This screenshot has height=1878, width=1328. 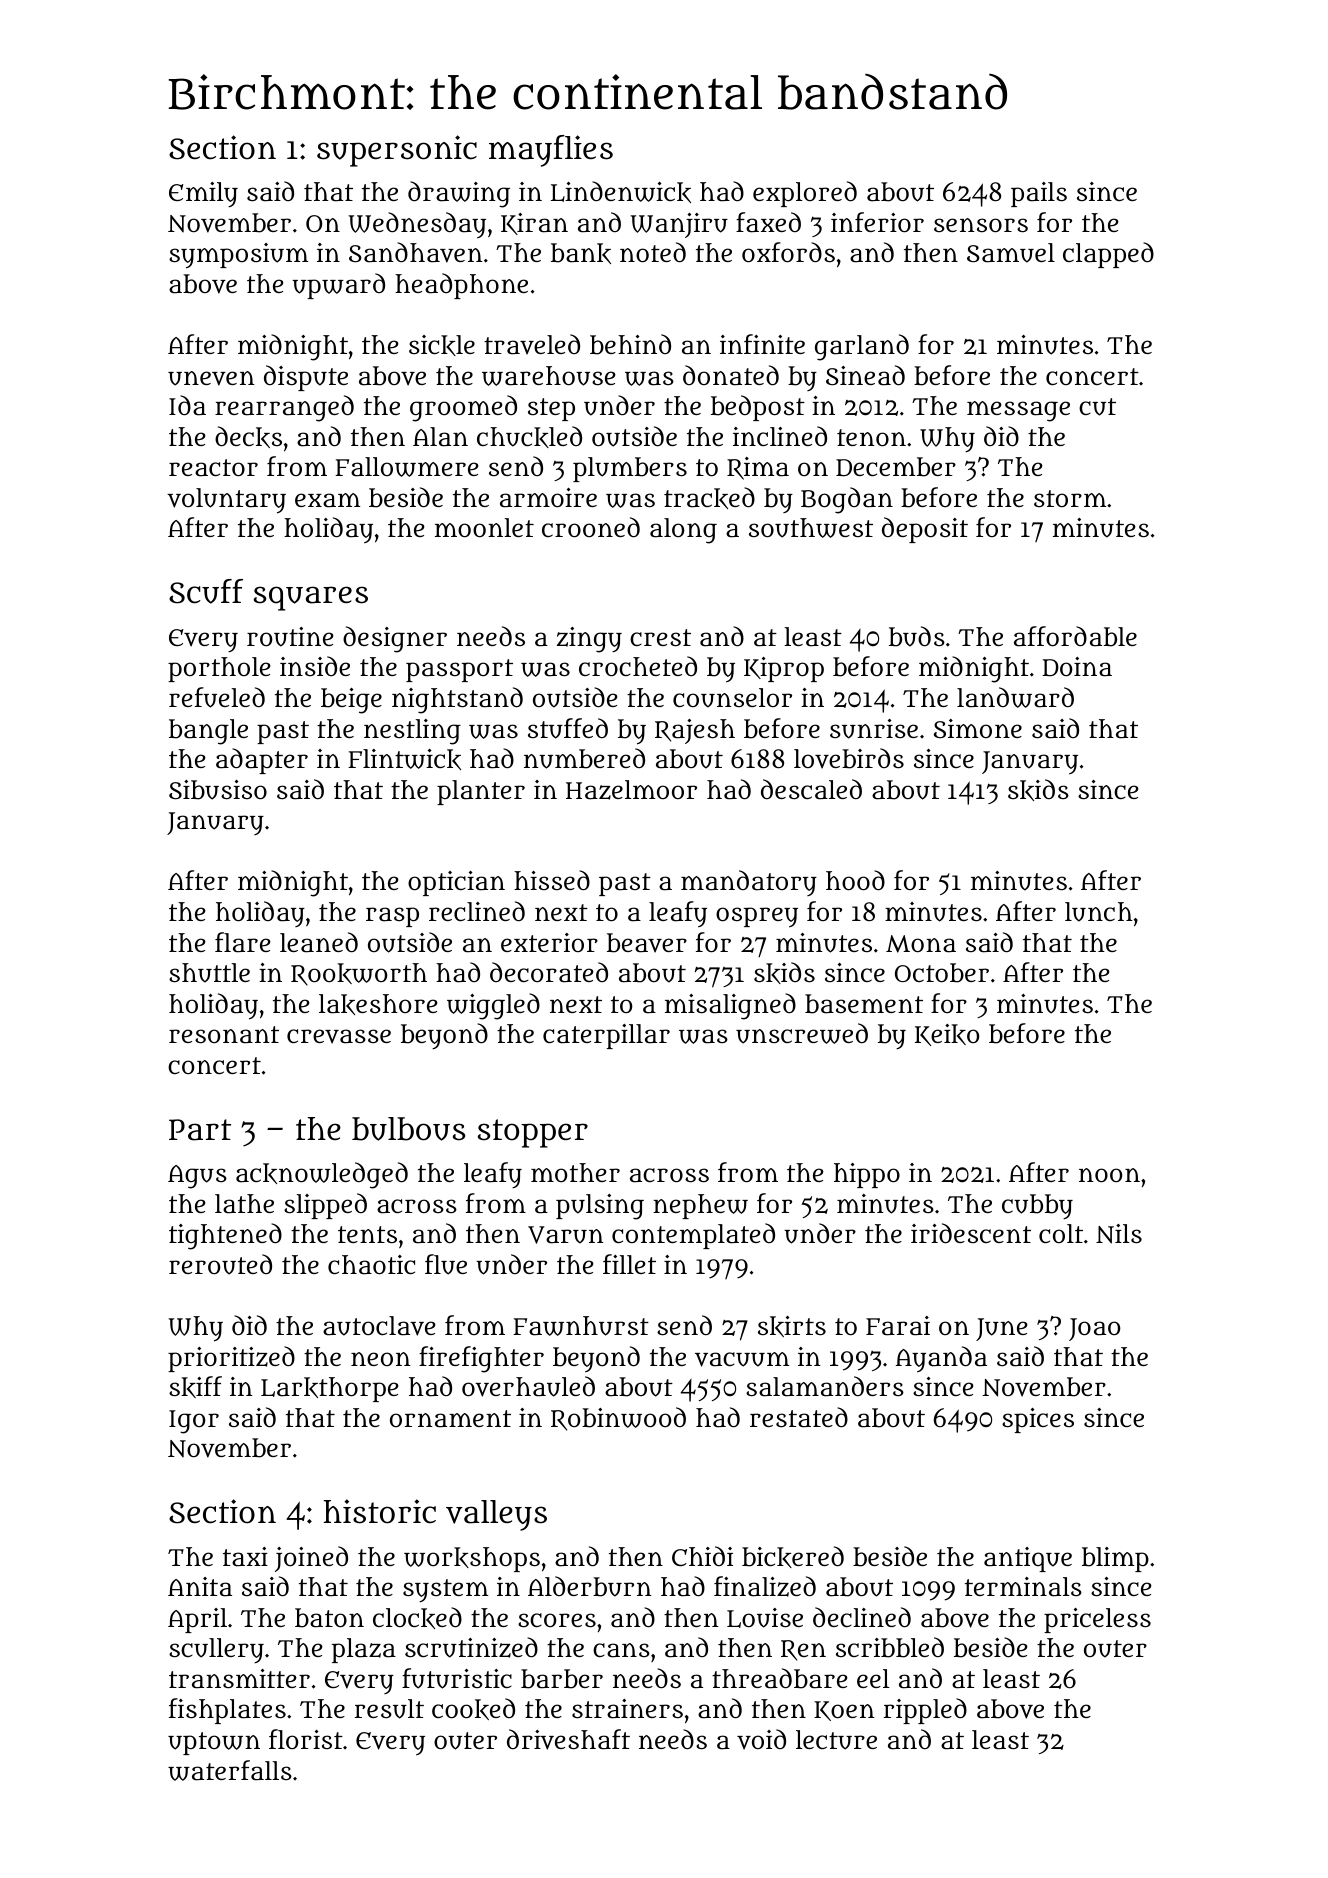 I want to click on drawing, so click(x=459, y=194).
